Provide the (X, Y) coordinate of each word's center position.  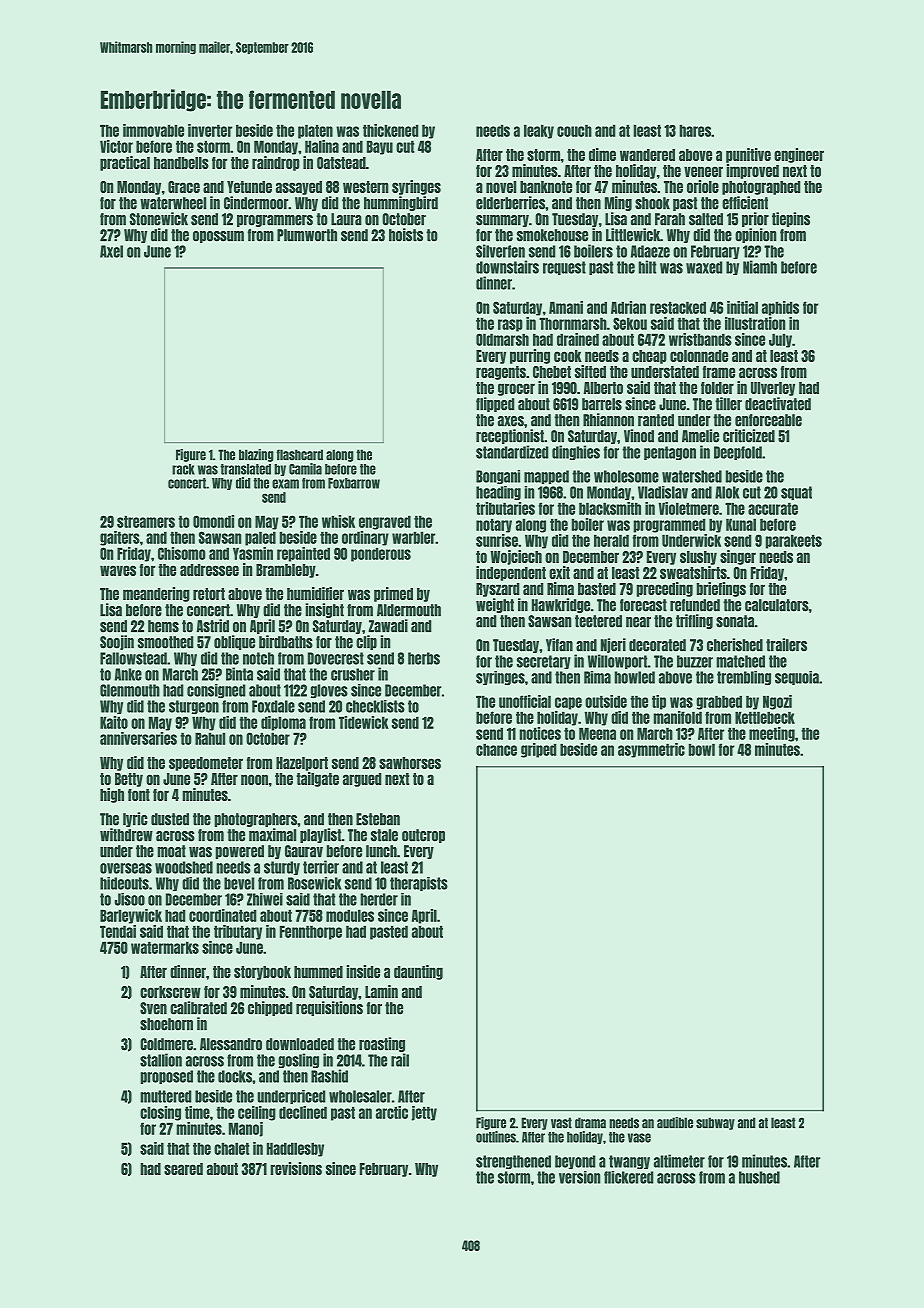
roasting (382, 1044)
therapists (419, 884)
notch (258, 658)
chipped (270, 1008)
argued (362, 780)
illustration (755, 323)
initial (742, 307)
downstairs (507, 267)
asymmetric (651, 750)
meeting (772, 734)
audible (675, 1123)
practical (125, 163)
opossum (218, 237)
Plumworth (307, 235)
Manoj (246, 1129)
